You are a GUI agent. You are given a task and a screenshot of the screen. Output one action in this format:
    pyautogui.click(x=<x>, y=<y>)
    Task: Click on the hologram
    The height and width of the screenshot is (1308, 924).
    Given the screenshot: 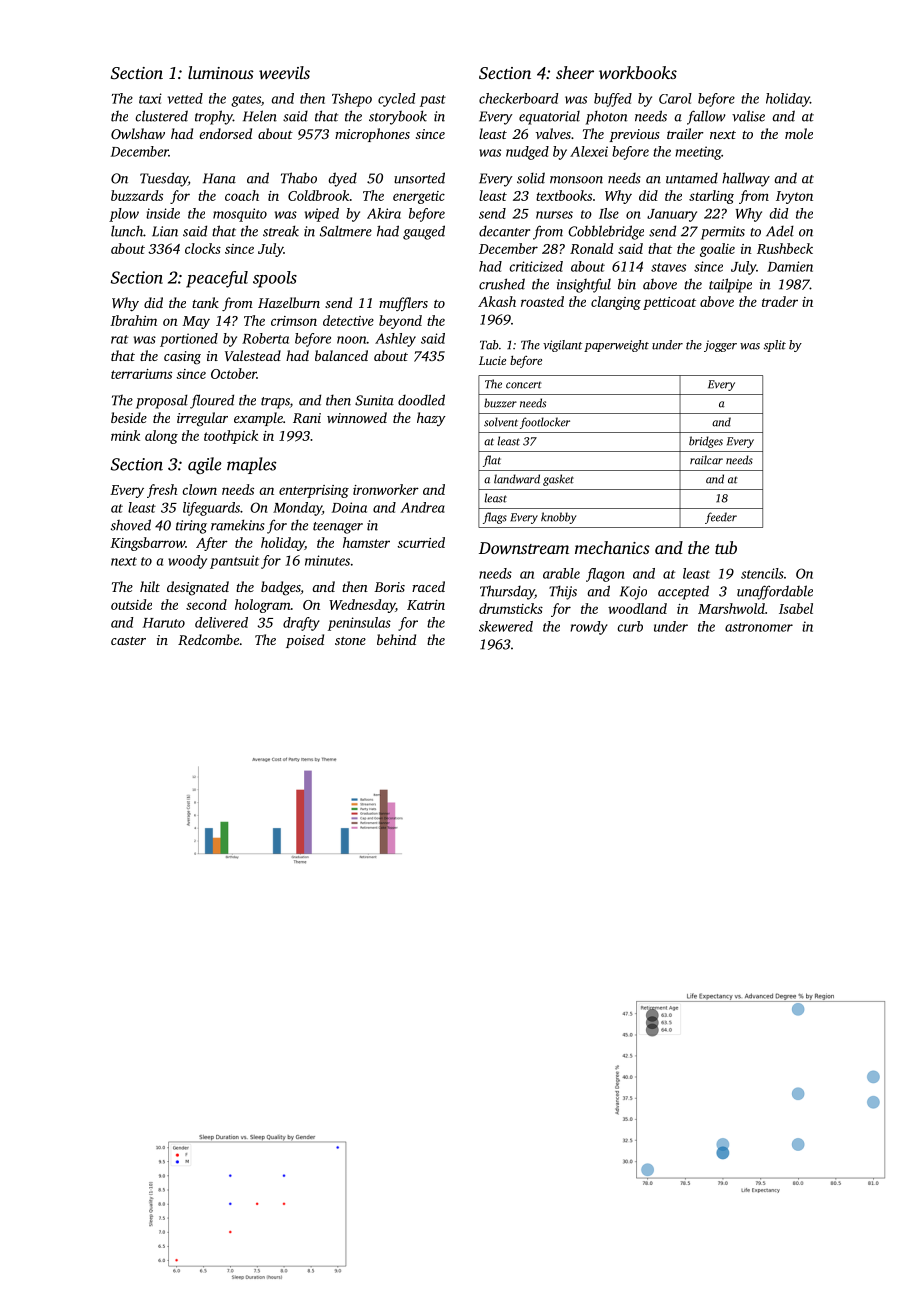 What is the action you would take?
    pyautogui.click(x=263, y=606)
